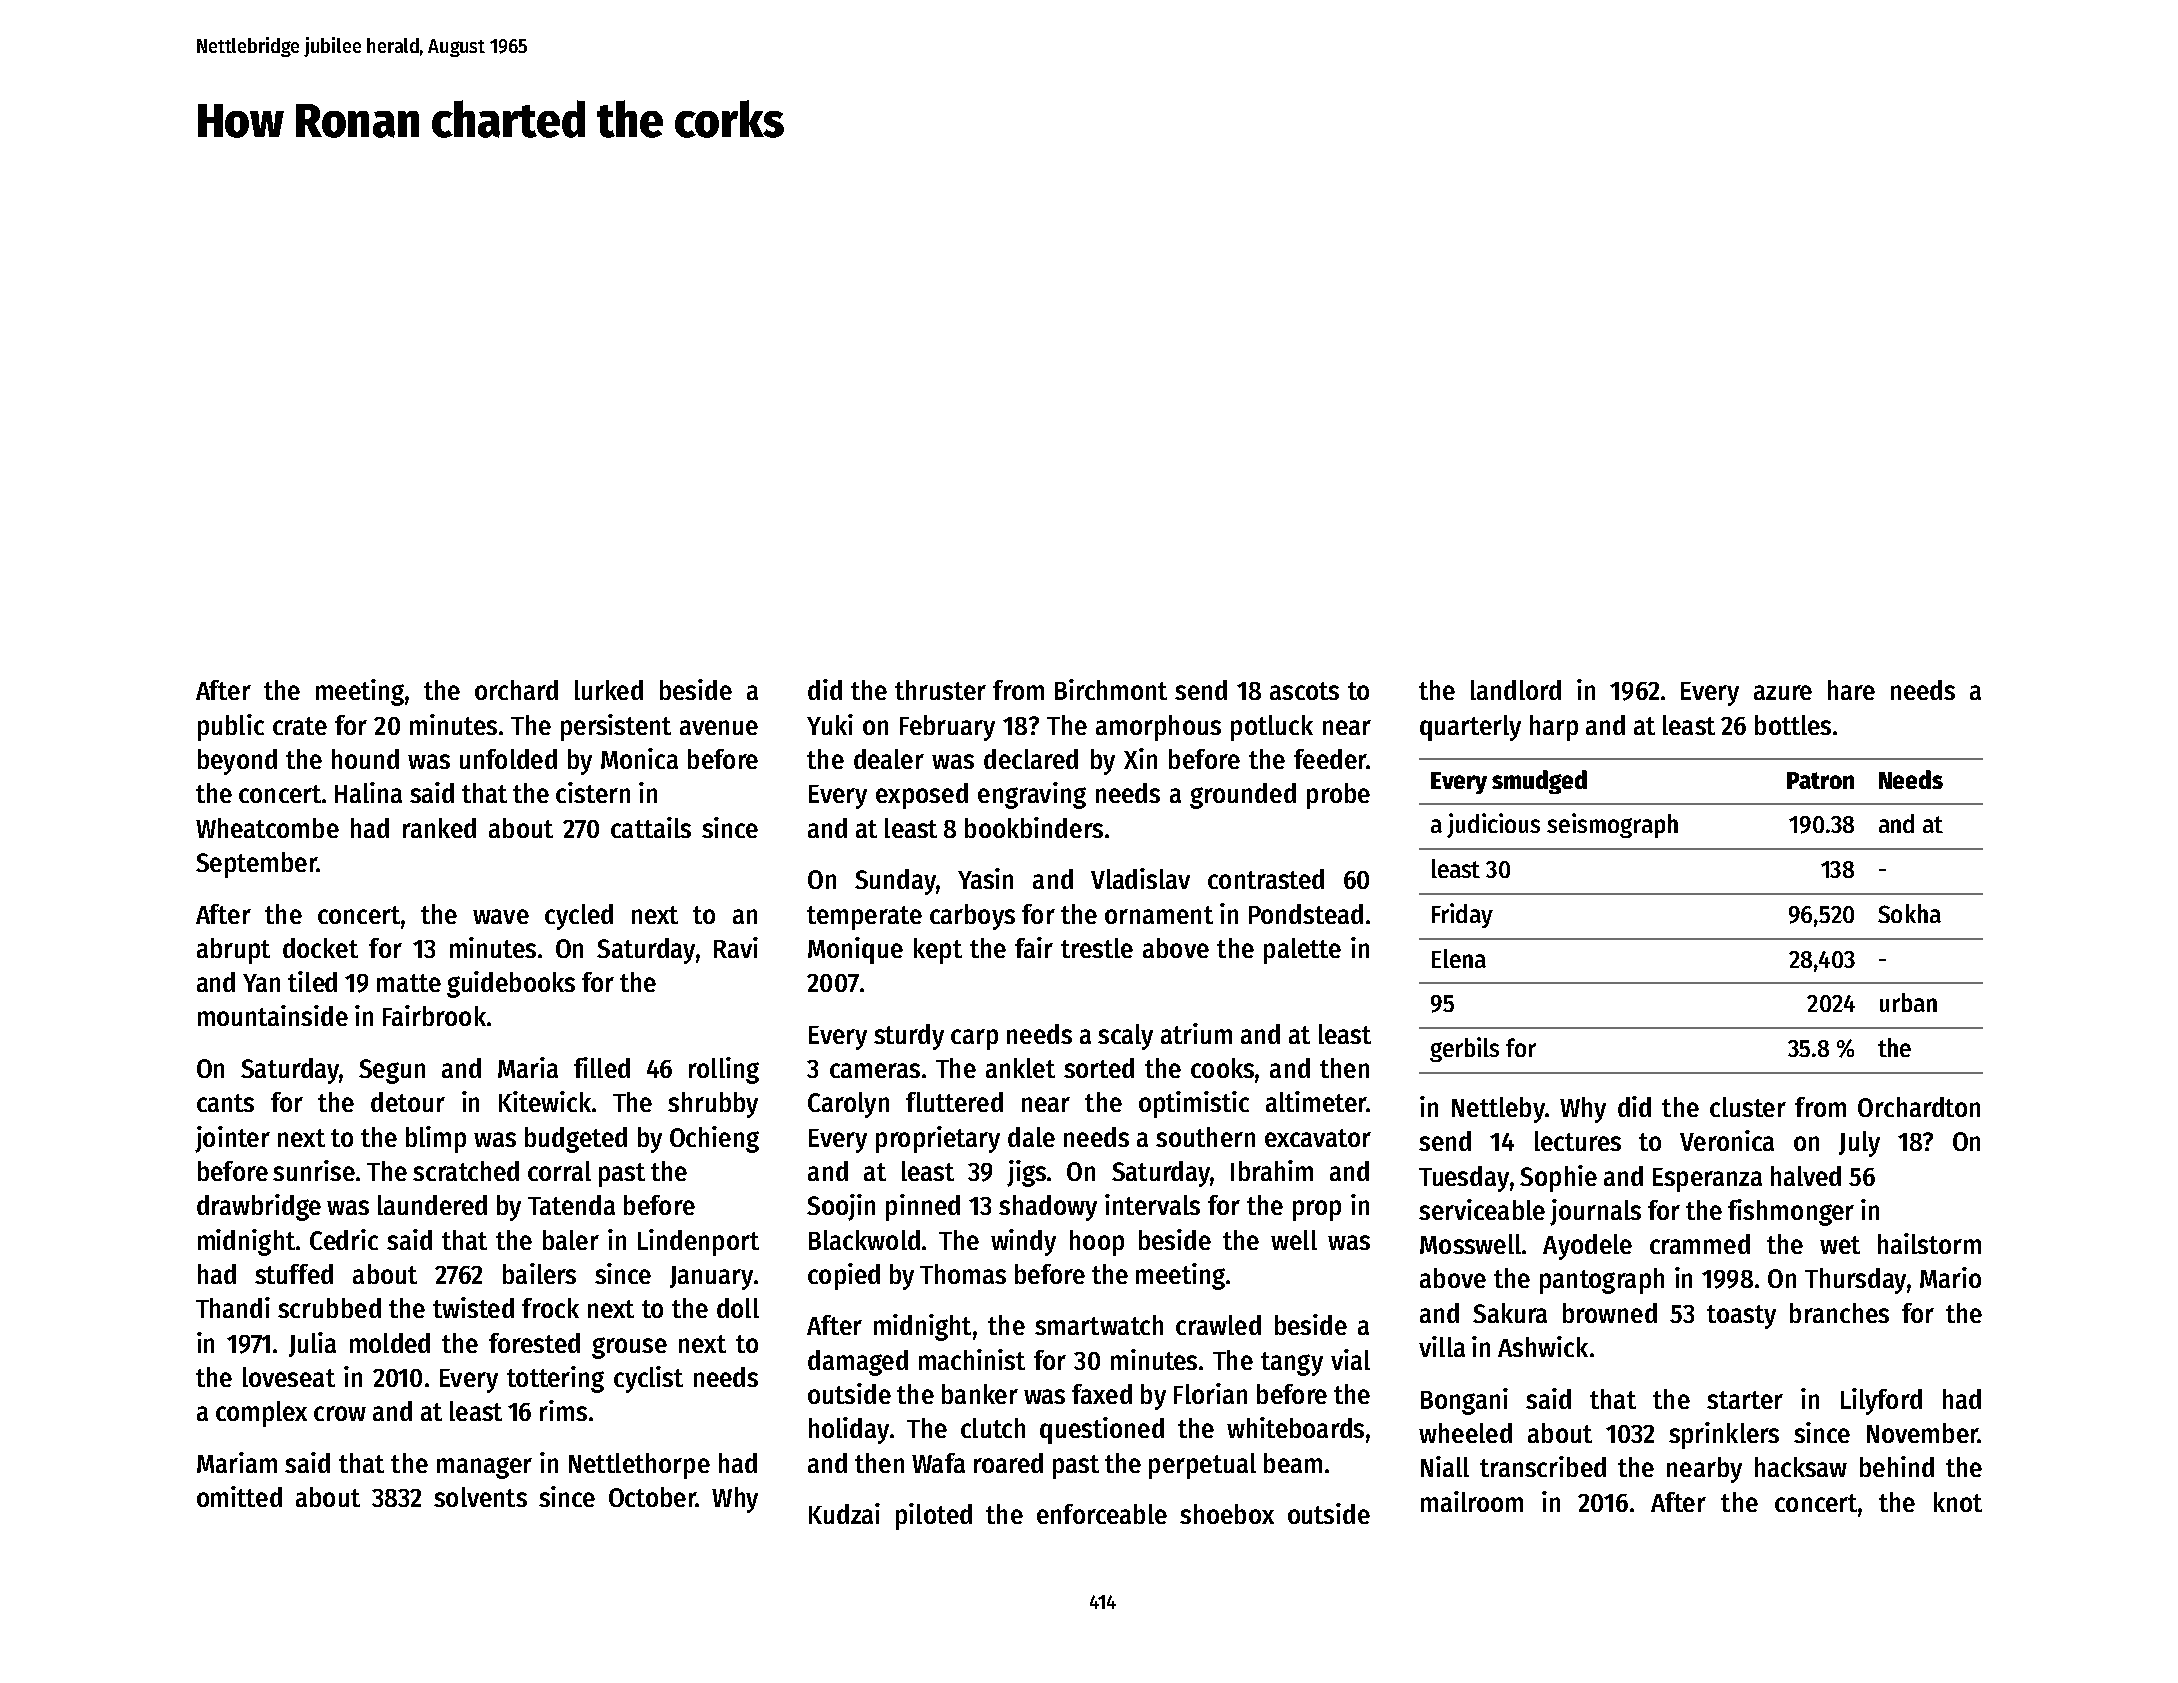 This screenshot has height=1683, width=2178. What do you see at coordinates (963, 1274) in the screenshot?
I see `Thomas` at bounding box center [963, 1274].
